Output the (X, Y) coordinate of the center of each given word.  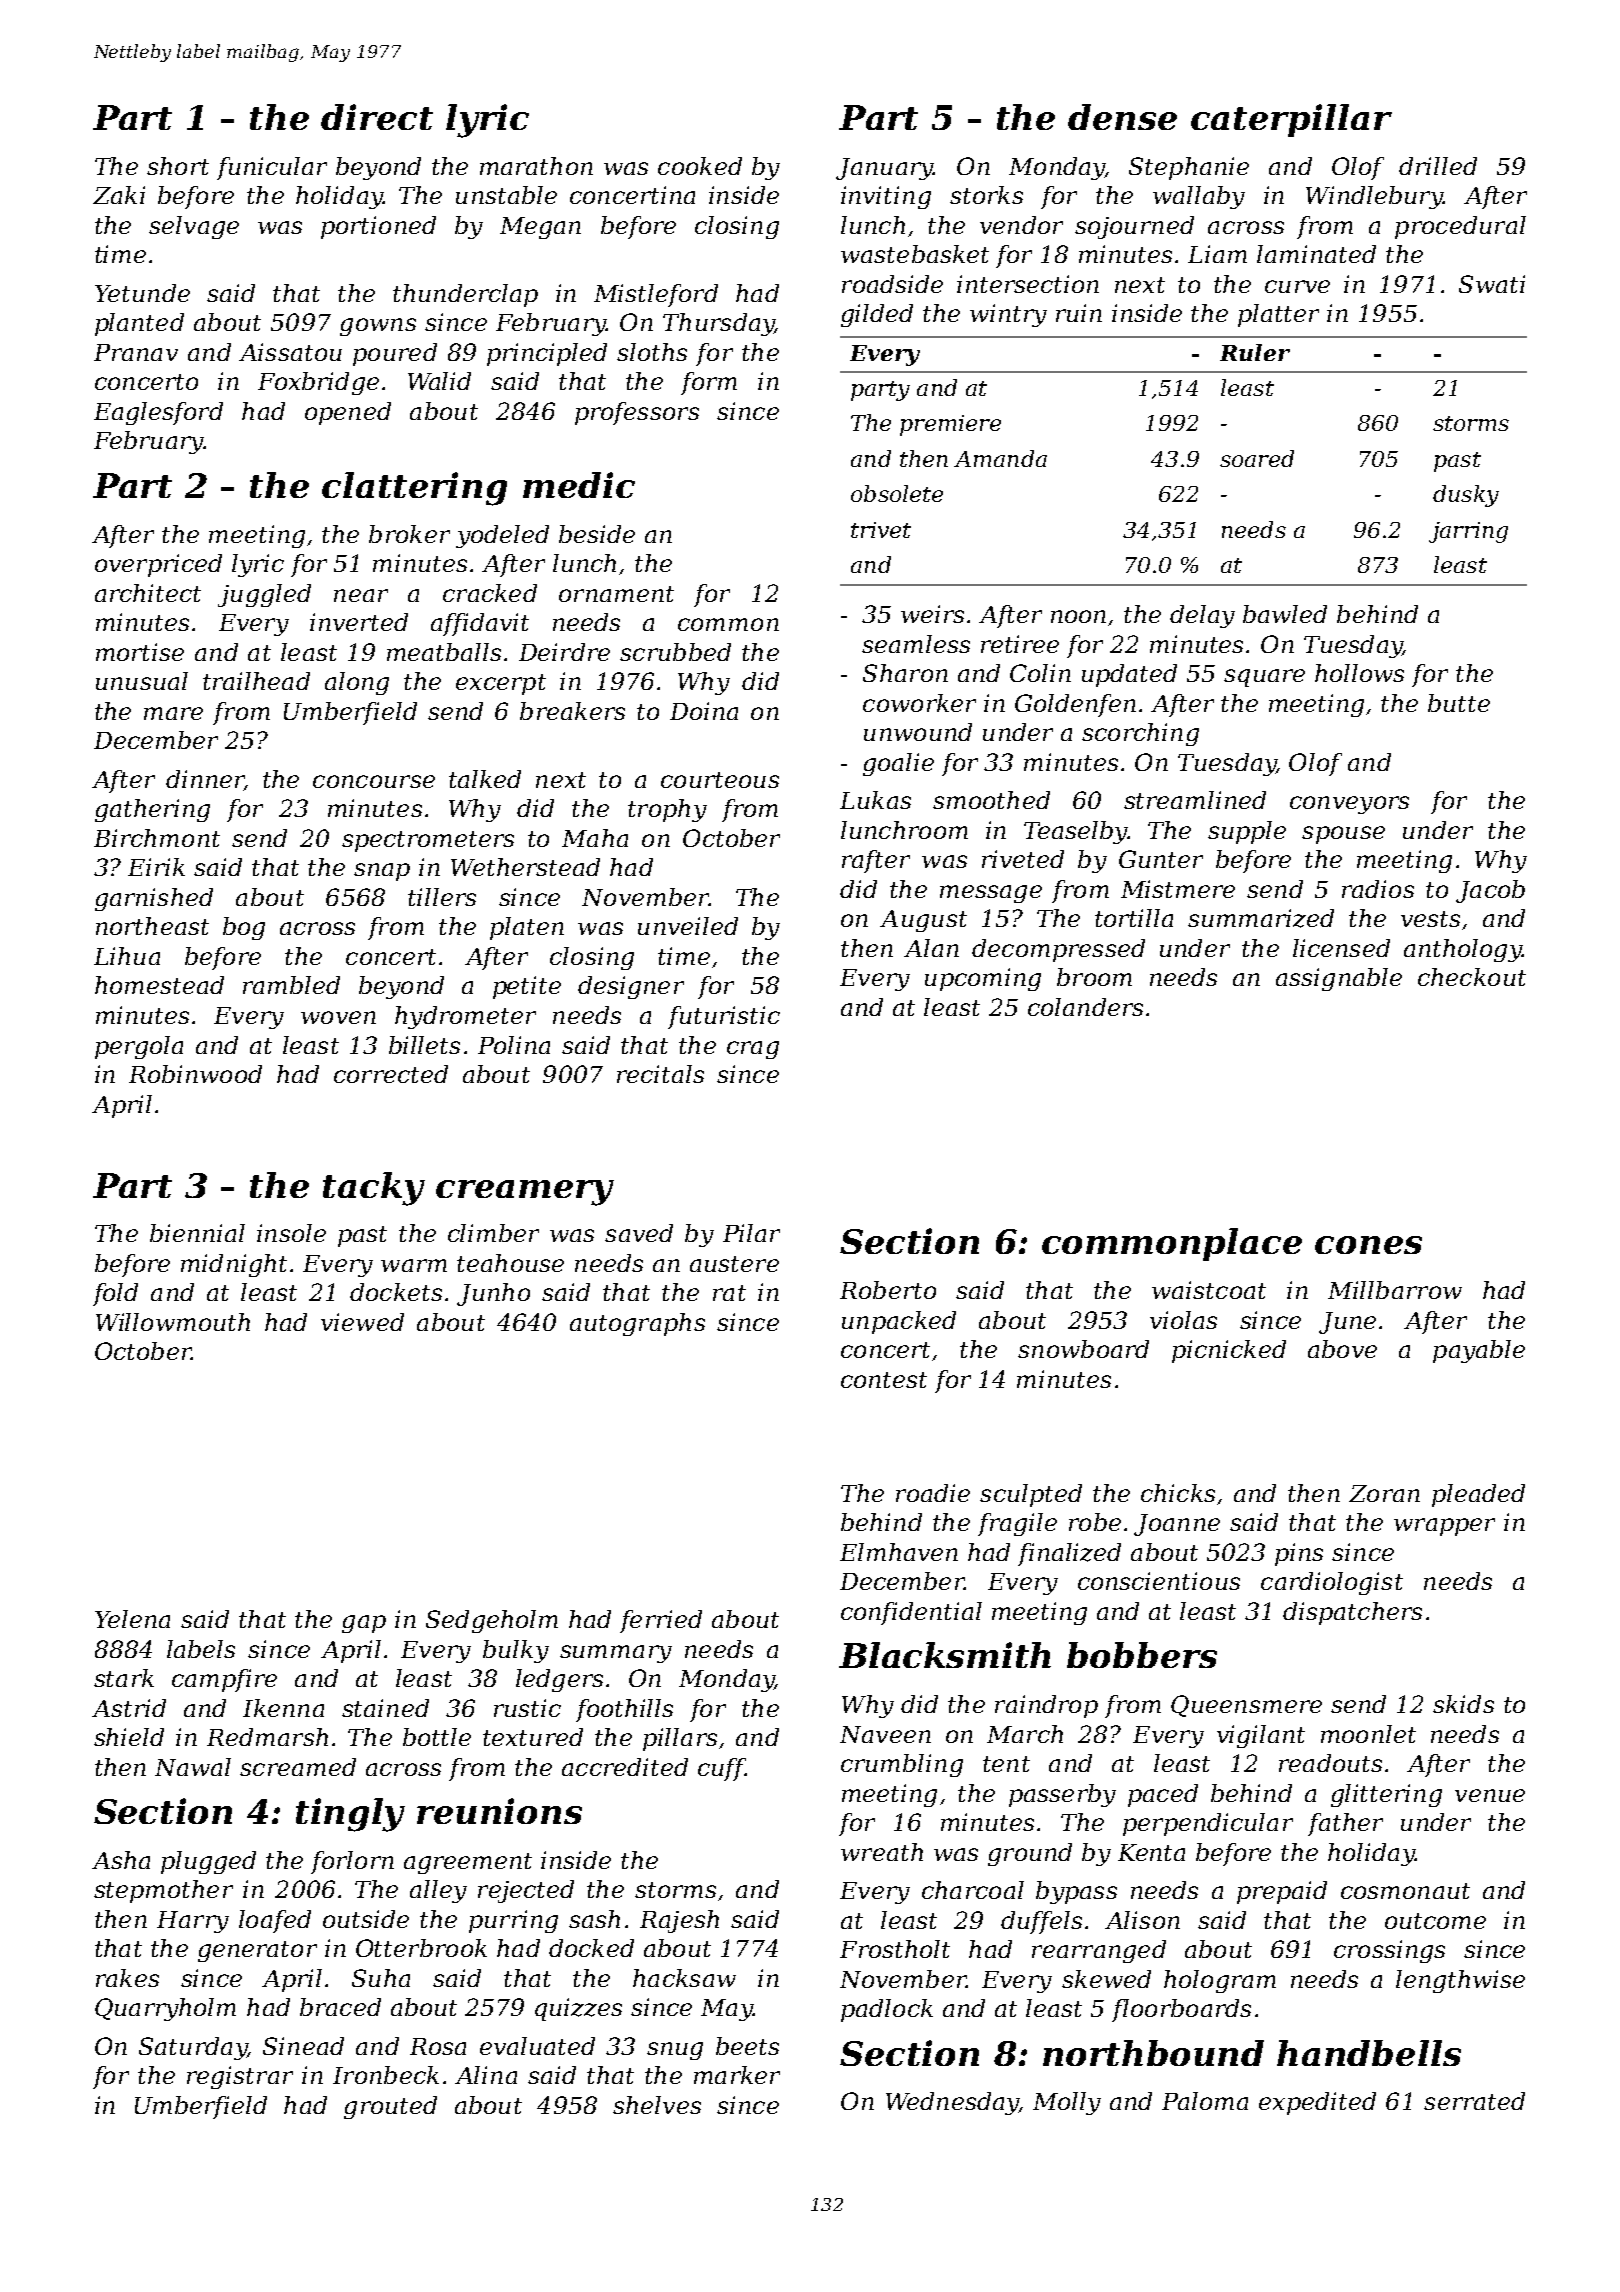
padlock (887, 2010)
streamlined (1195, 800)
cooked (700, 166)
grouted (390, 2107)
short (178, 166)
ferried (661, 1621)
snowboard (1083, 1349)
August (923, 921)
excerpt (501, 684)
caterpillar (1291, 120)
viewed (362, 1322)
